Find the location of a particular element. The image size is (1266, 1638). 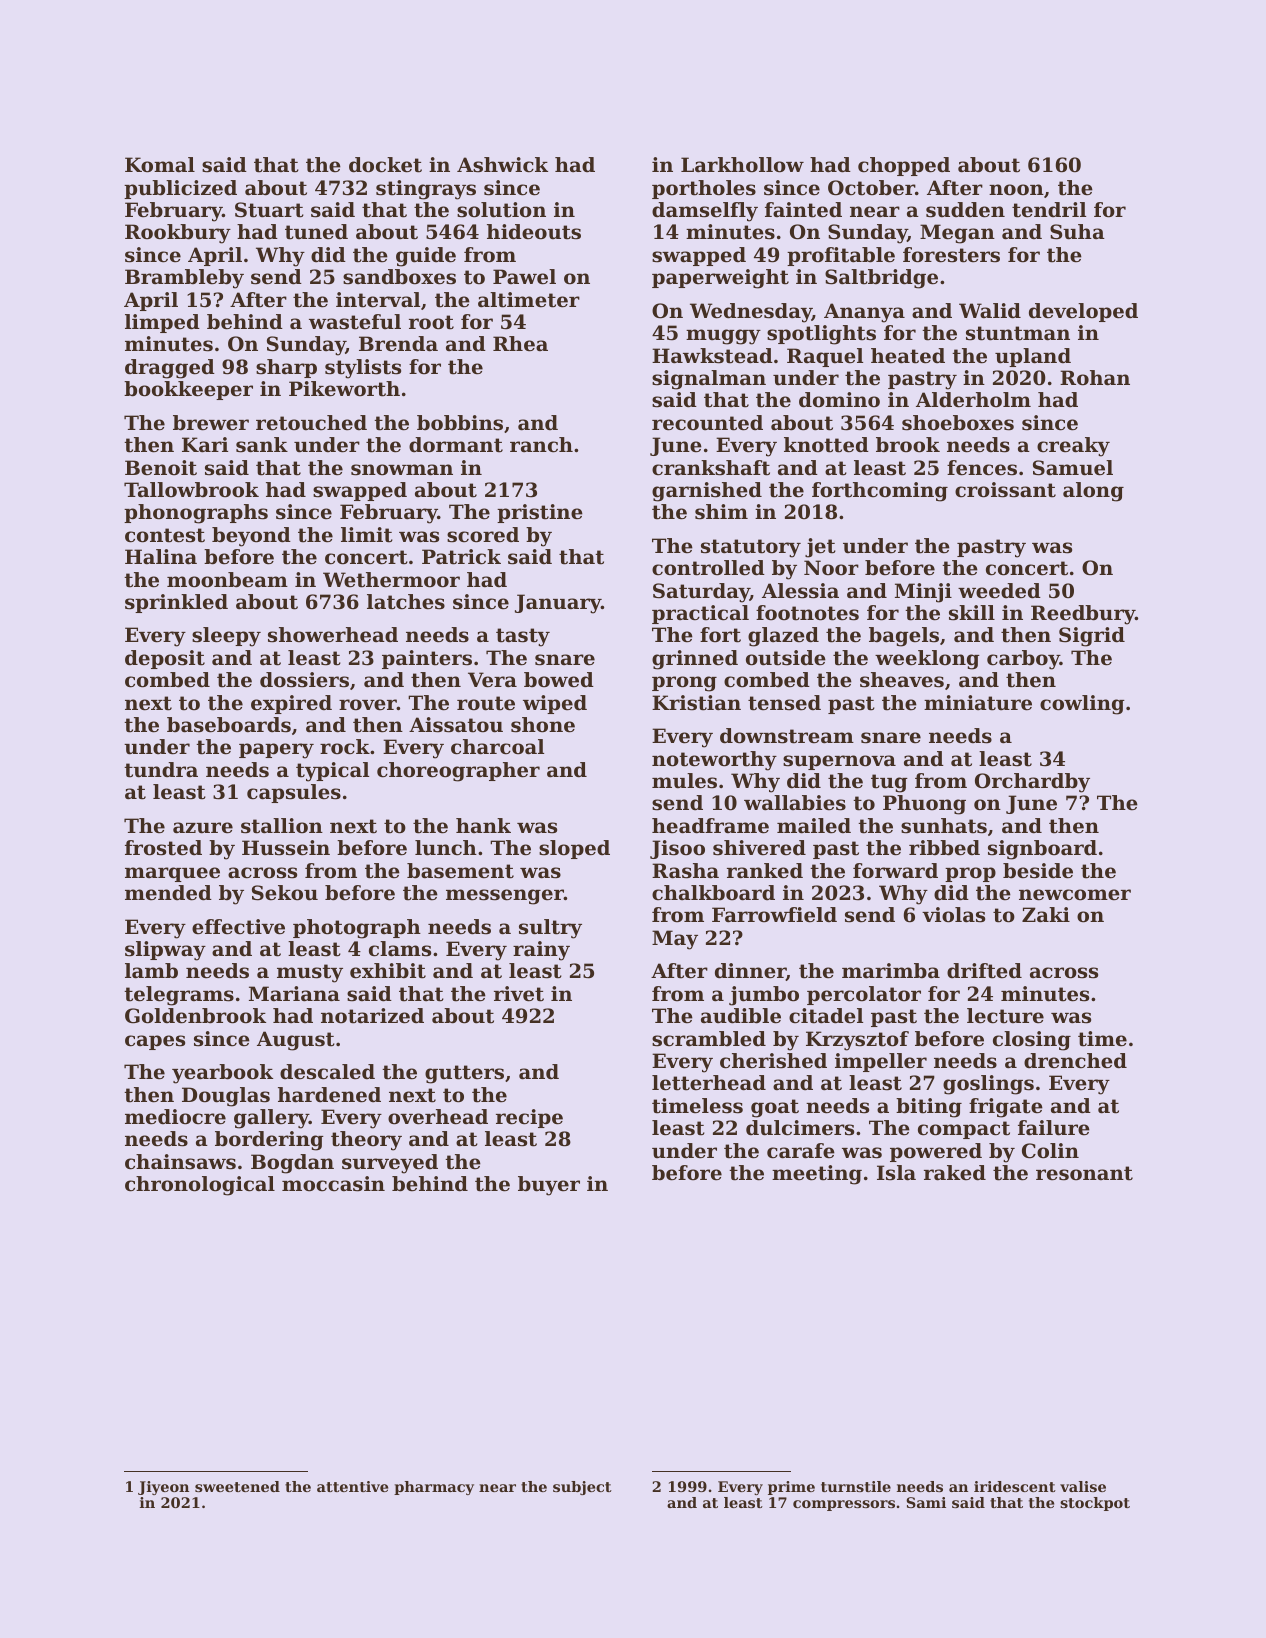

meeting is located at coordinates (817, 1175).
